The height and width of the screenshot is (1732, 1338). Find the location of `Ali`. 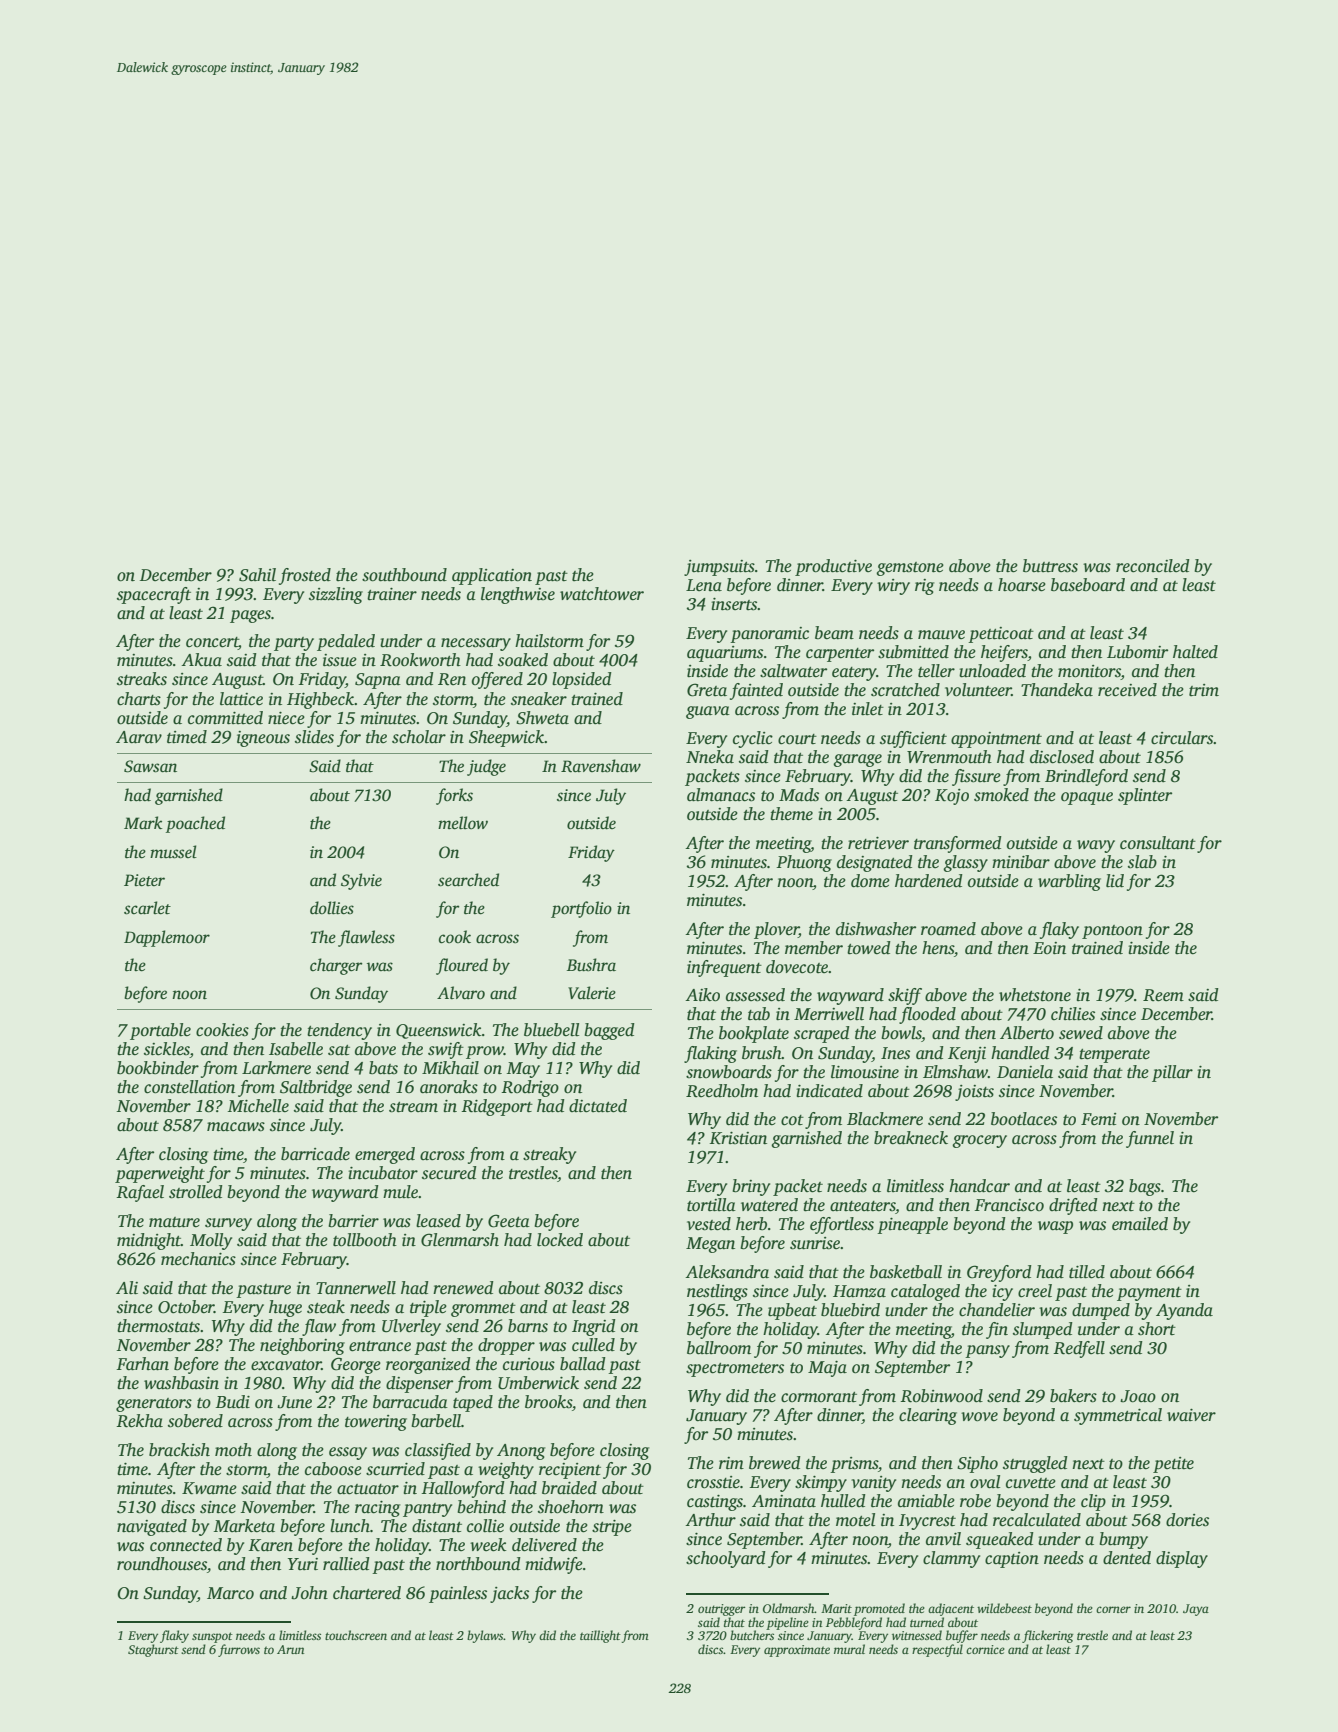

Ali is located at coordinates (127, 1287).
